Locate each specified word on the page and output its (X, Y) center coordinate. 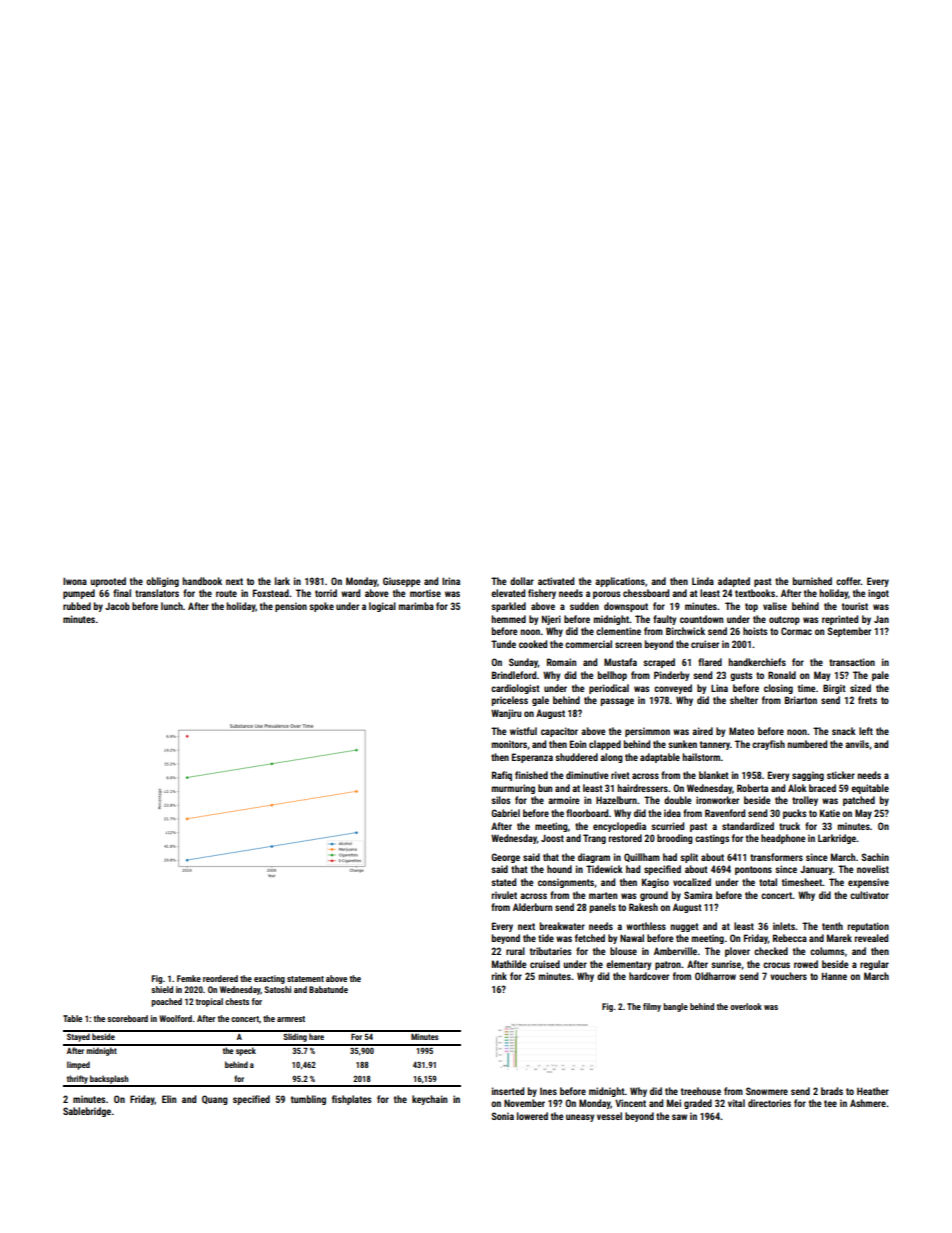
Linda (703, 581)
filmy (652, 1007)
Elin (169, 1099)
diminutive (587, 775)
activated (556, 581)
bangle (675, 1007)
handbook (202, 581)
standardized (748, 826)
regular (874, 965)
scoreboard (127, 1018)
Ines (548, 1091)
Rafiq (502, 776)
